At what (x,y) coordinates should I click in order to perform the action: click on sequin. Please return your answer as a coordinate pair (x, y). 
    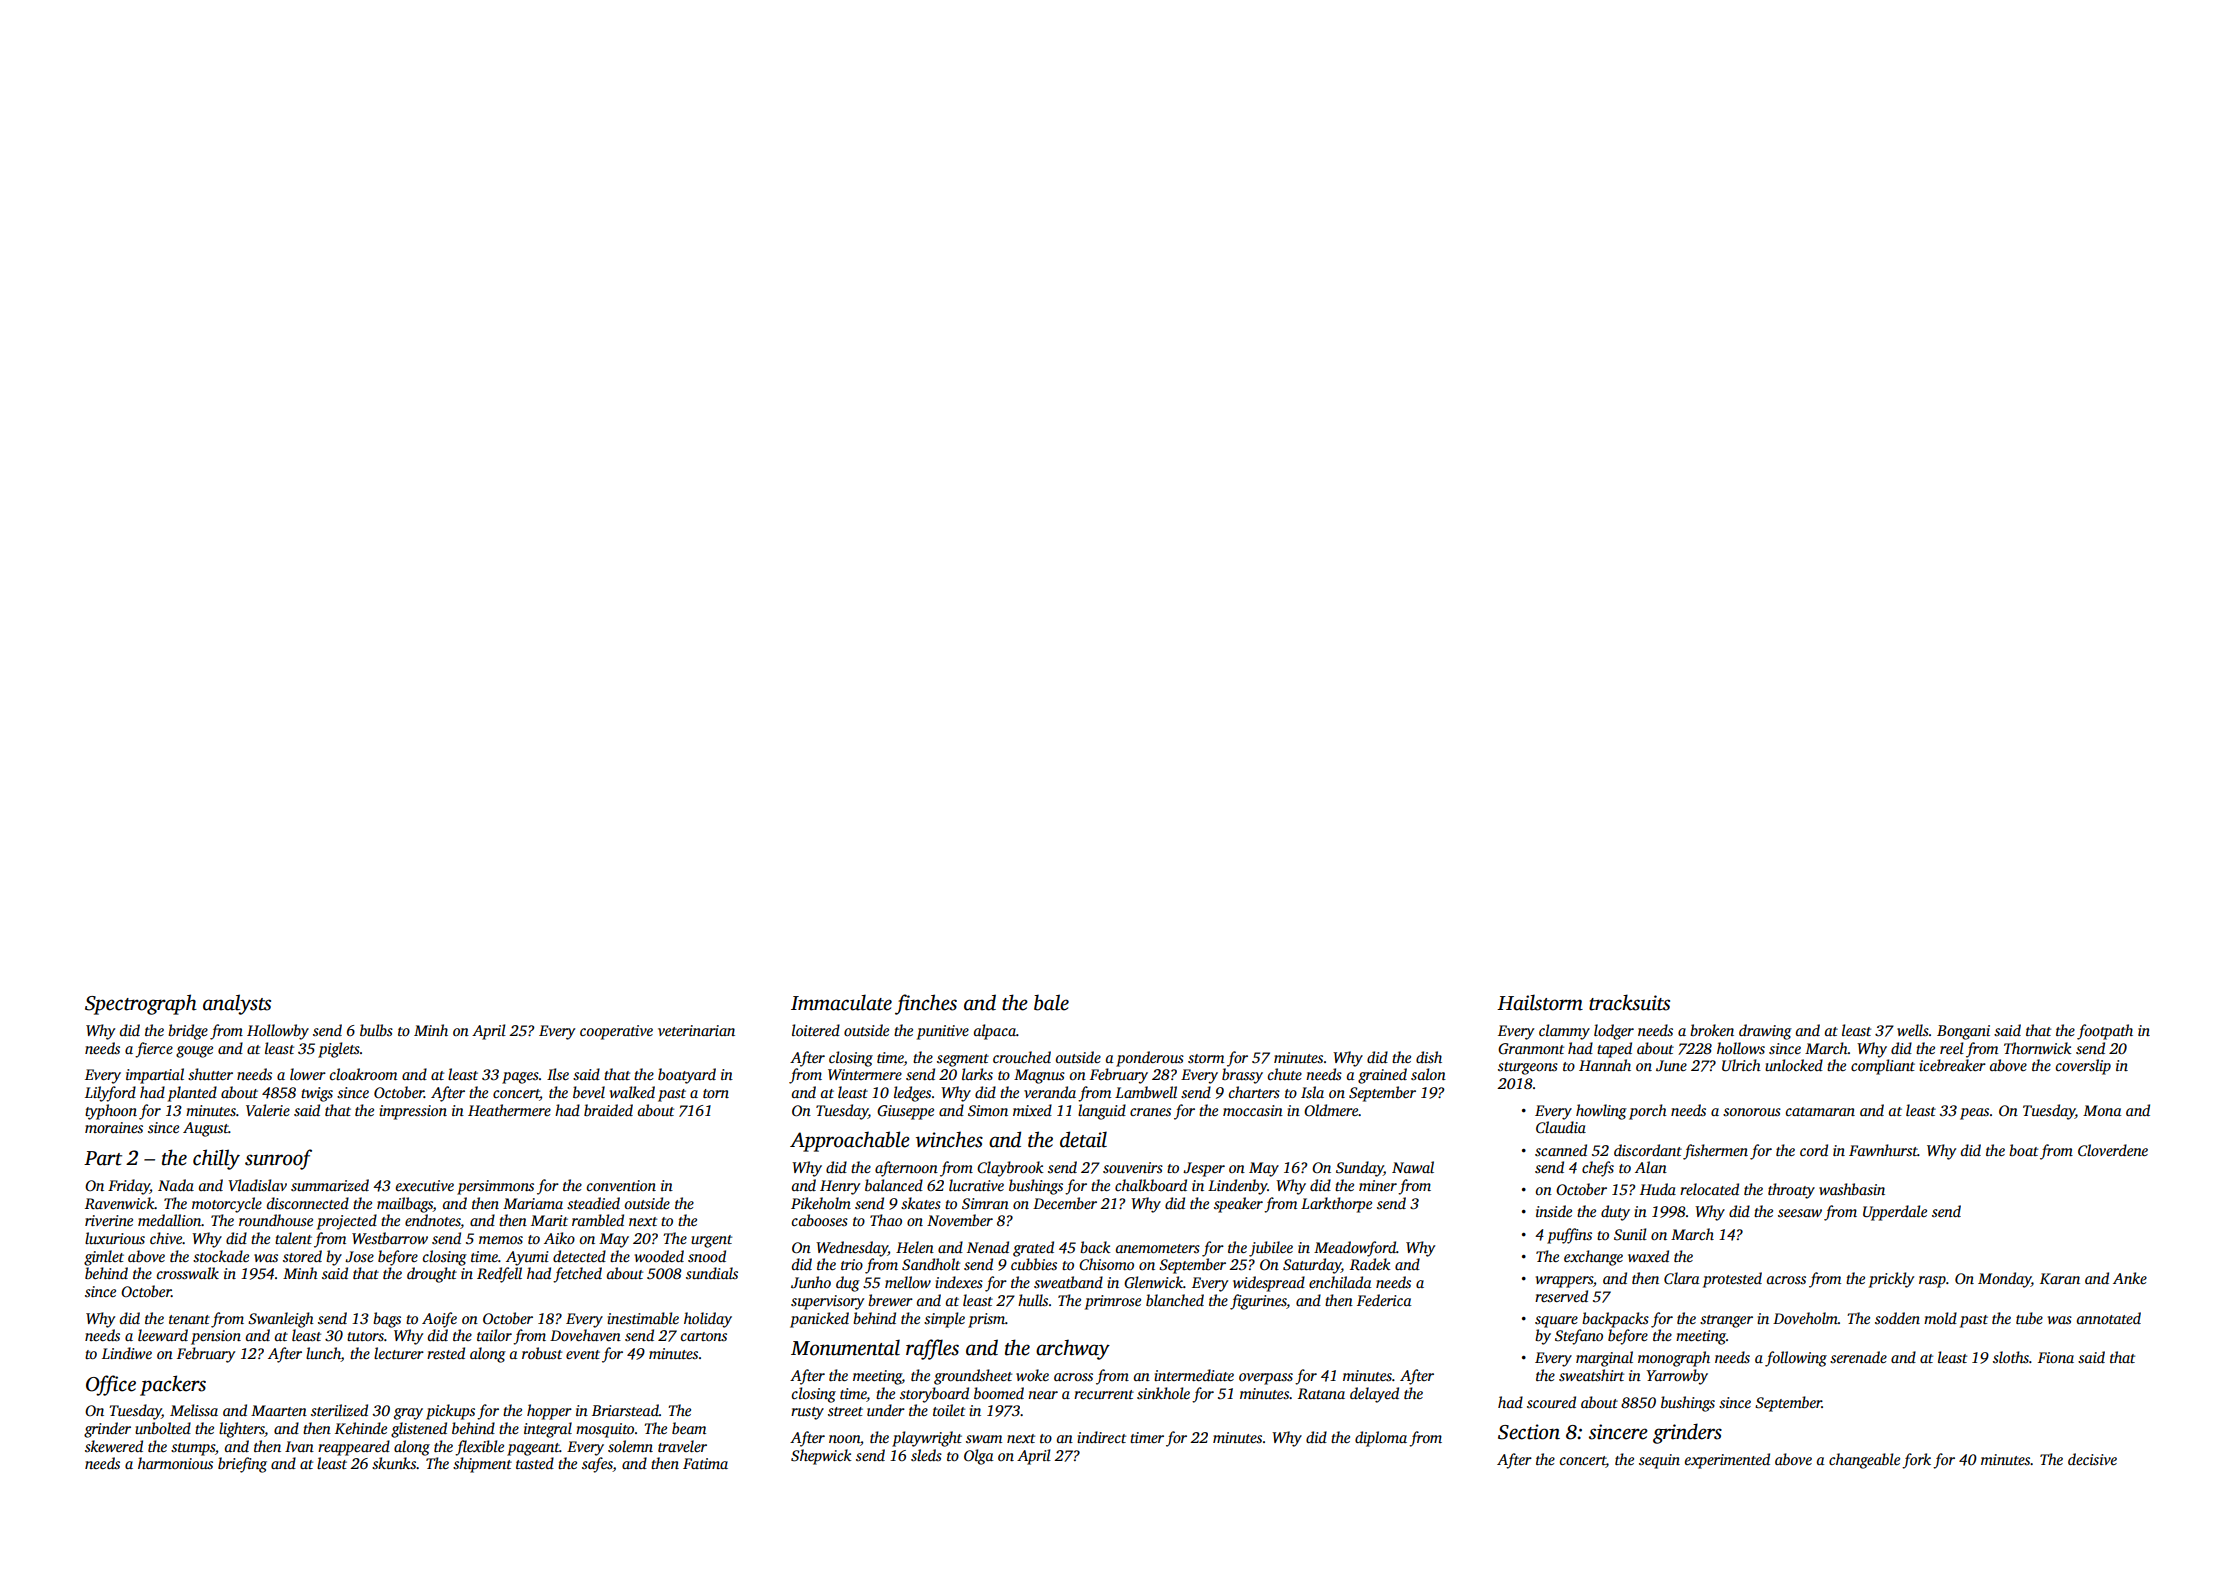
    Looking at the image, I should click on (1659, 1461).
